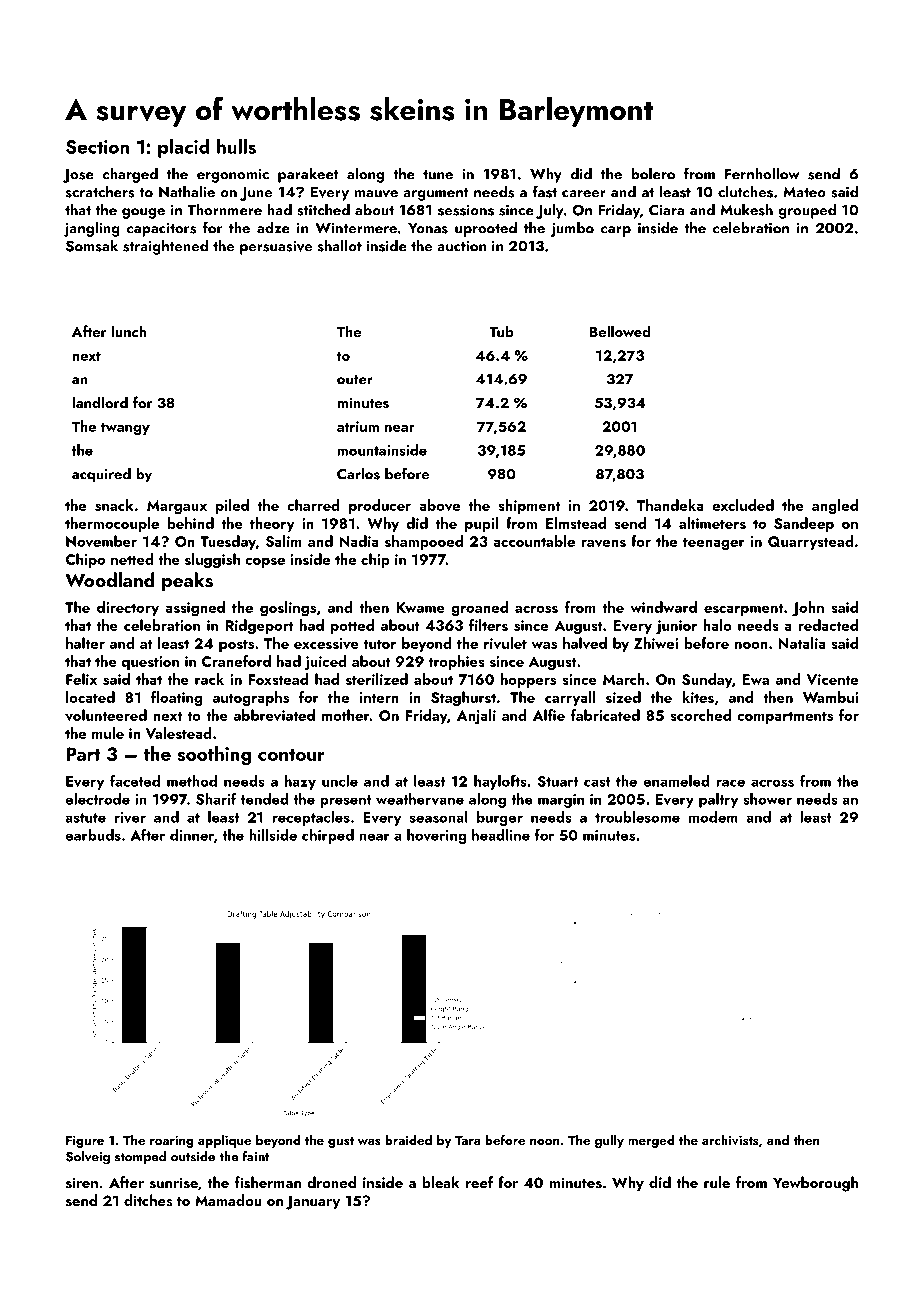  I want to click on modem, so click(713, 817).
